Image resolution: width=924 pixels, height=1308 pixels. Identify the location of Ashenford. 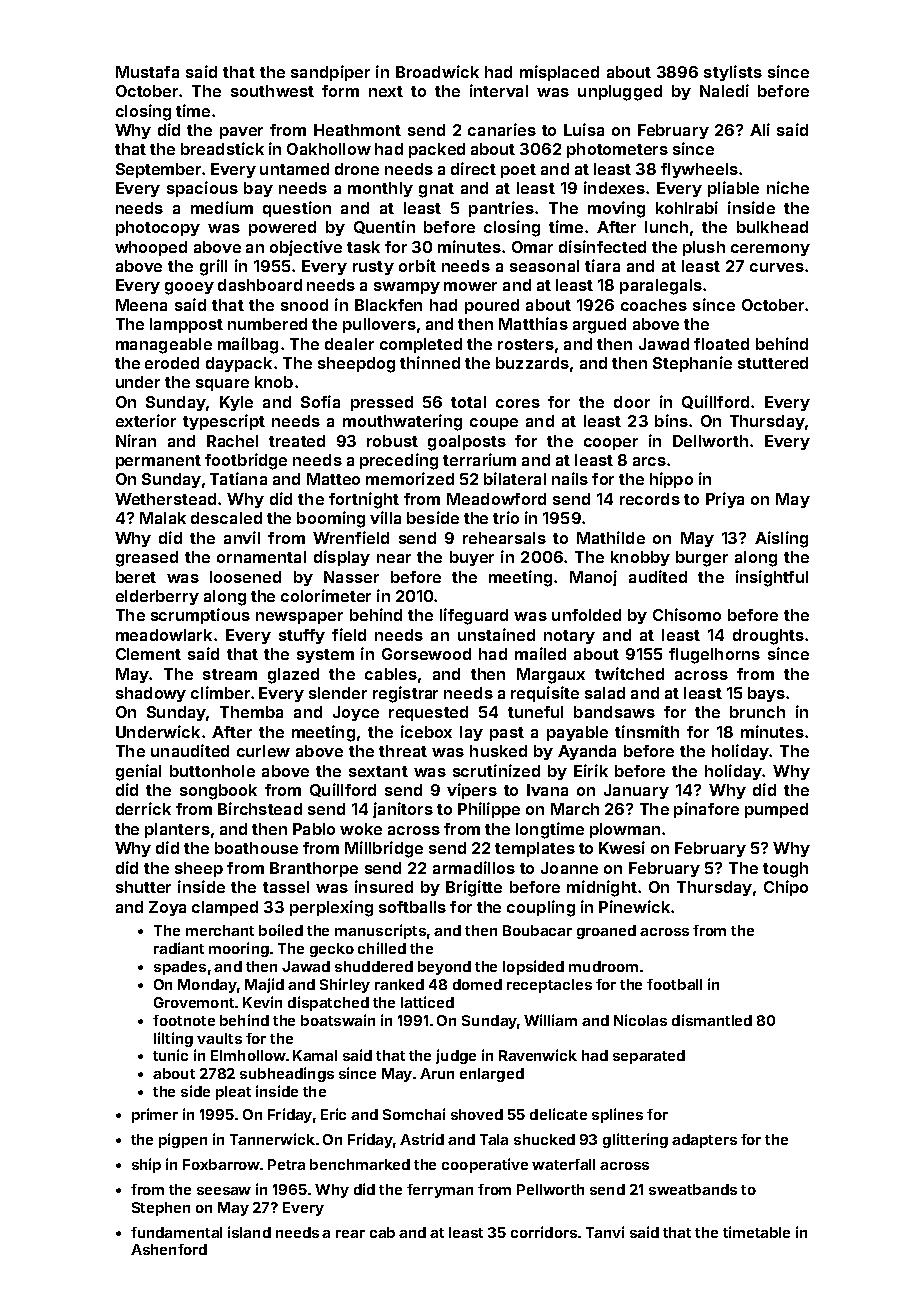
(169, 1249).
